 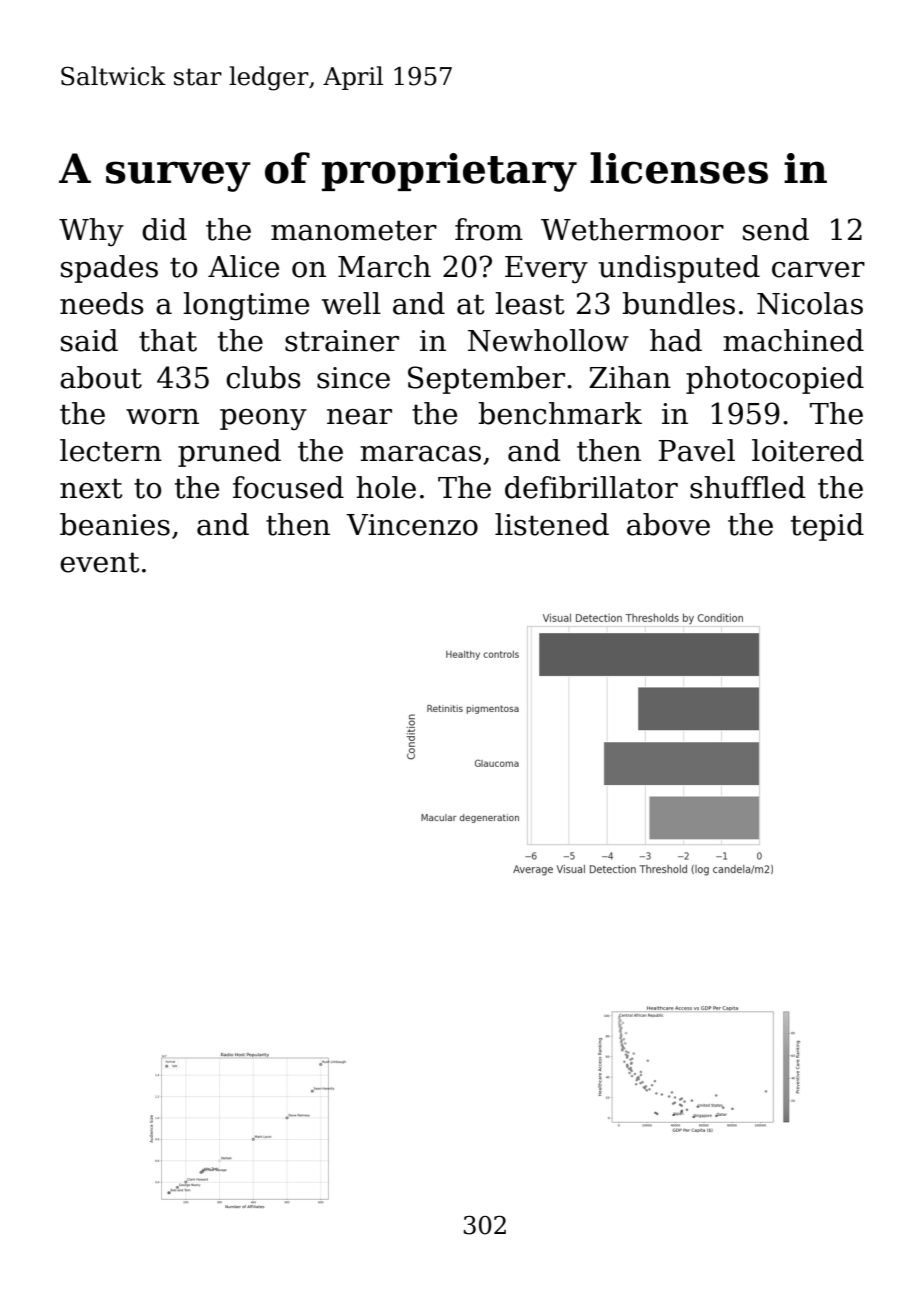 What do you see at coordinates (243, 266) in the document?
I see `Alice` at bounding box center [243, 266].
